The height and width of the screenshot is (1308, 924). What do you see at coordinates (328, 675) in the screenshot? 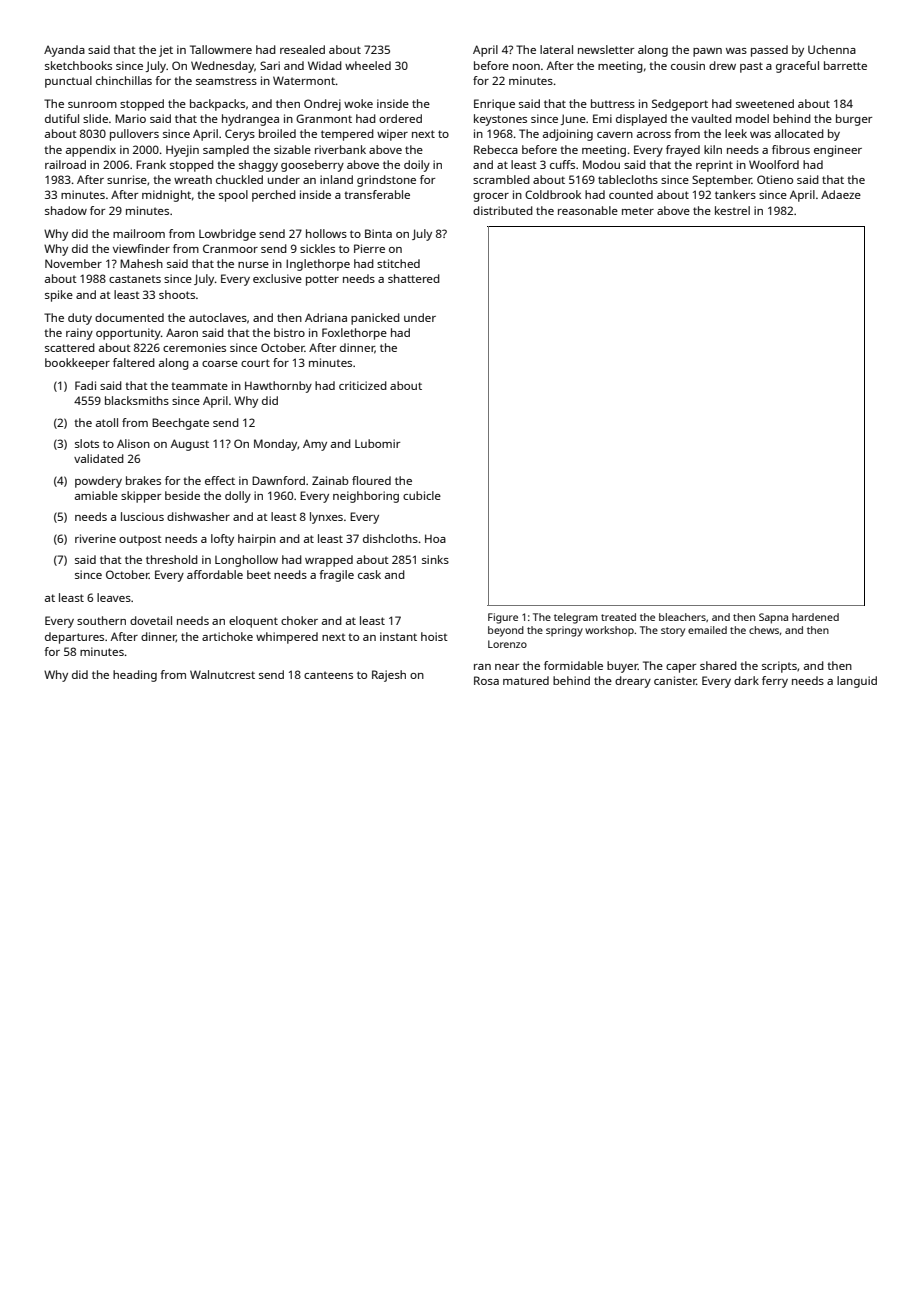
I see `canteens` at bounding box center [328, 675].
